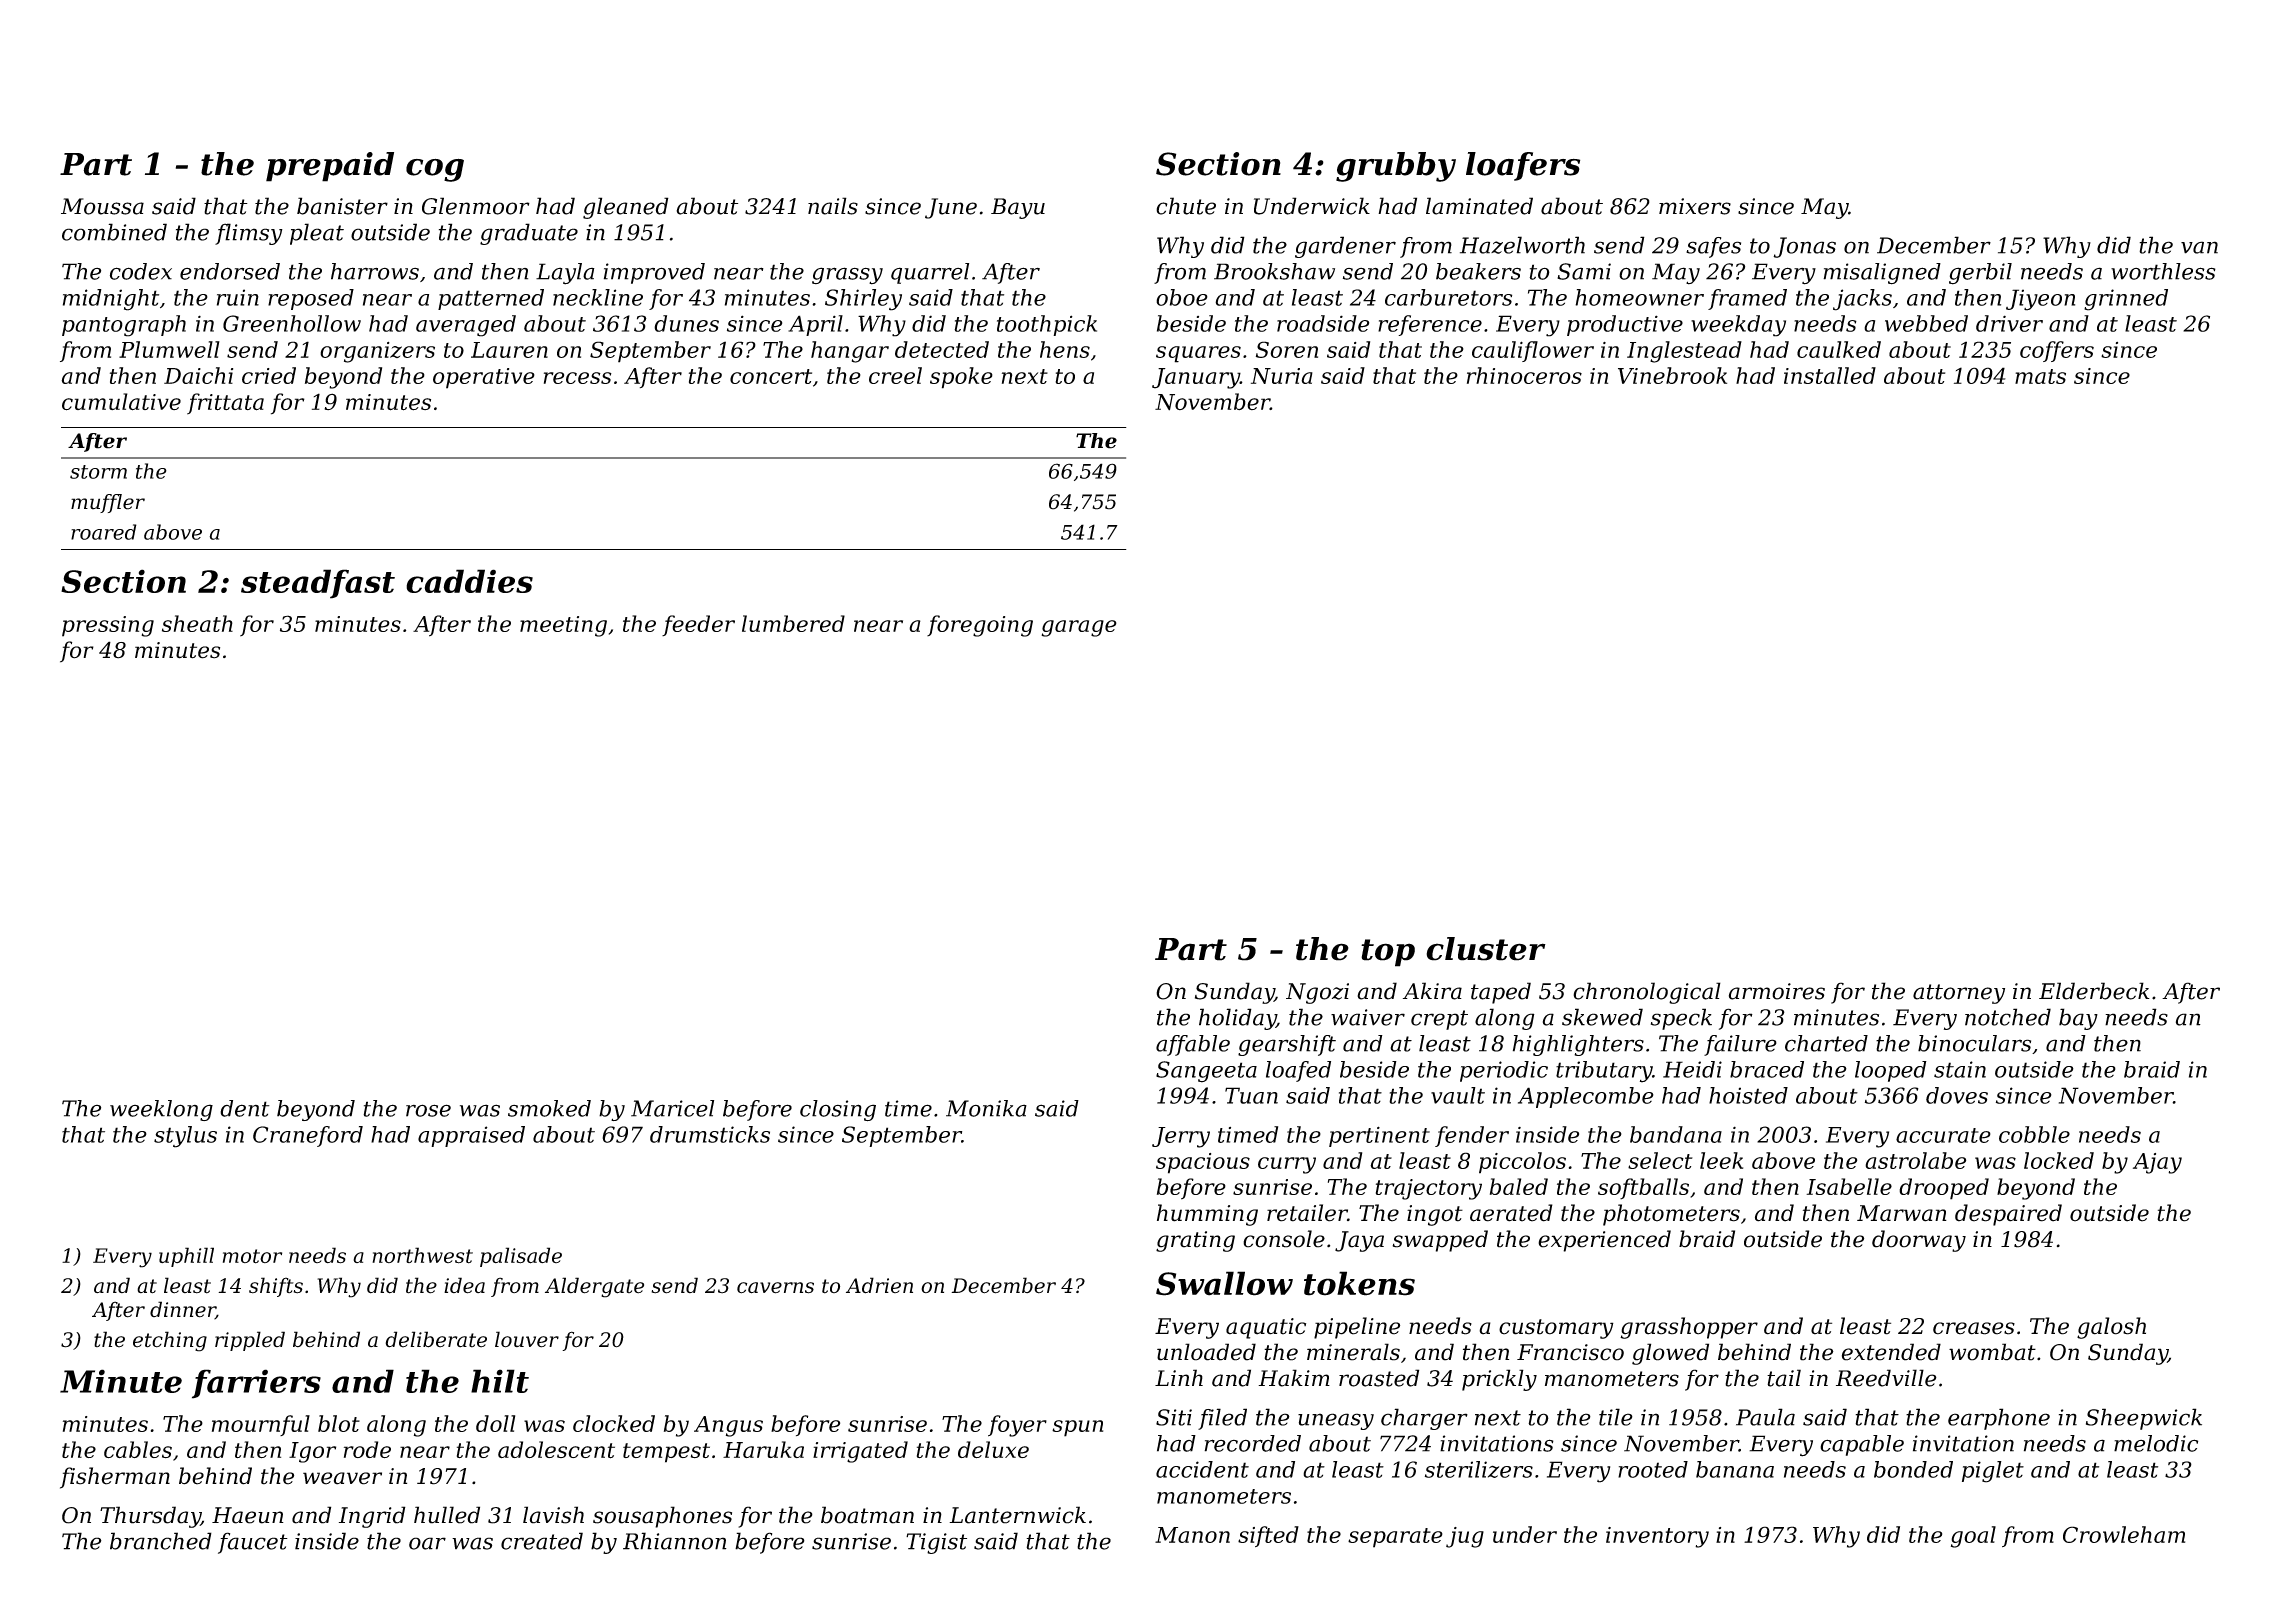 The image size is (2282, 1614). What do you see at coordinates (1523, 166) in the document?
I see `loafers` at bounding box center [1523, 166].
